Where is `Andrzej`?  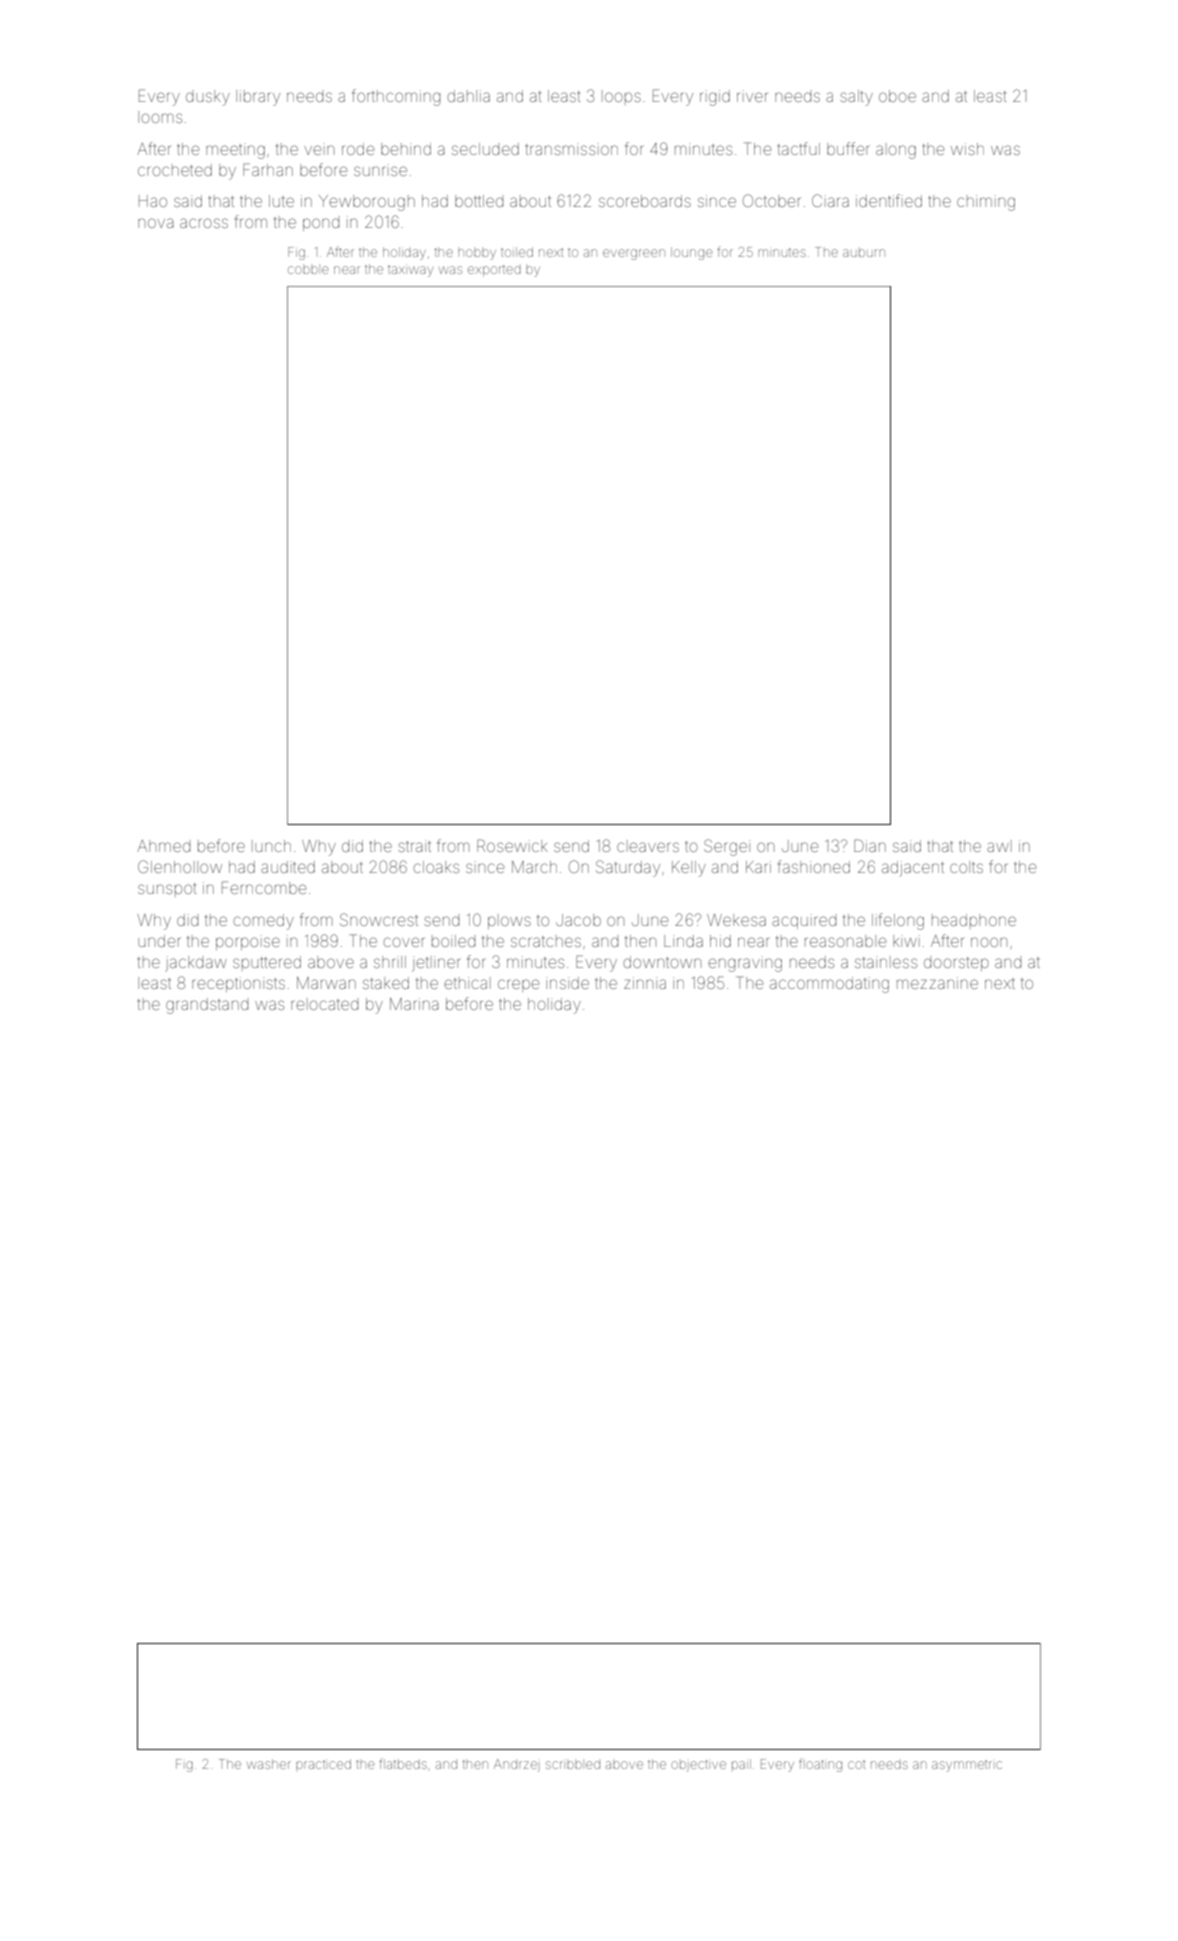 Andrzej is located at coordinates (516, 1765).
